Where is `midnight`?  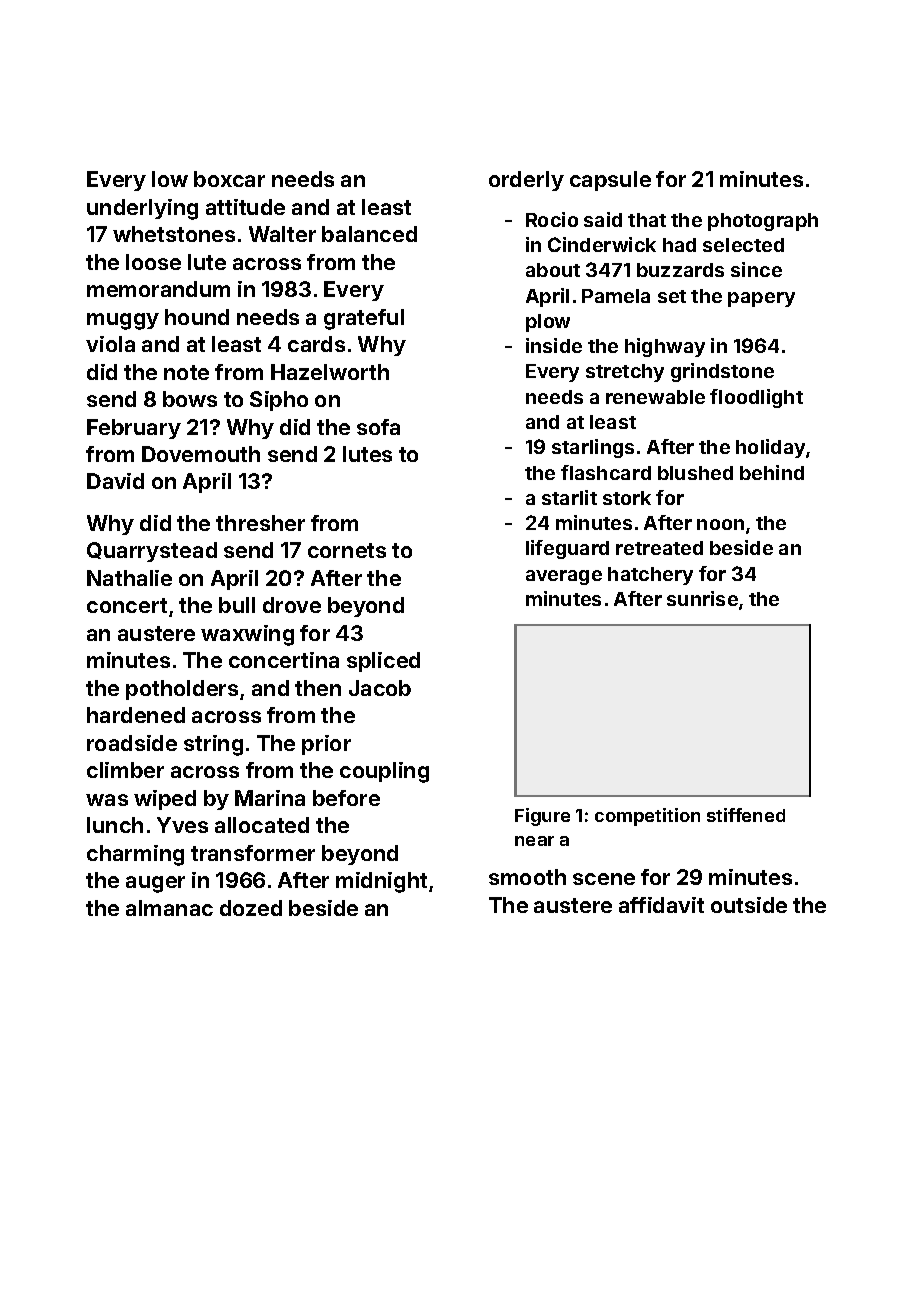 midnight is located at coordinates (381, 882).
